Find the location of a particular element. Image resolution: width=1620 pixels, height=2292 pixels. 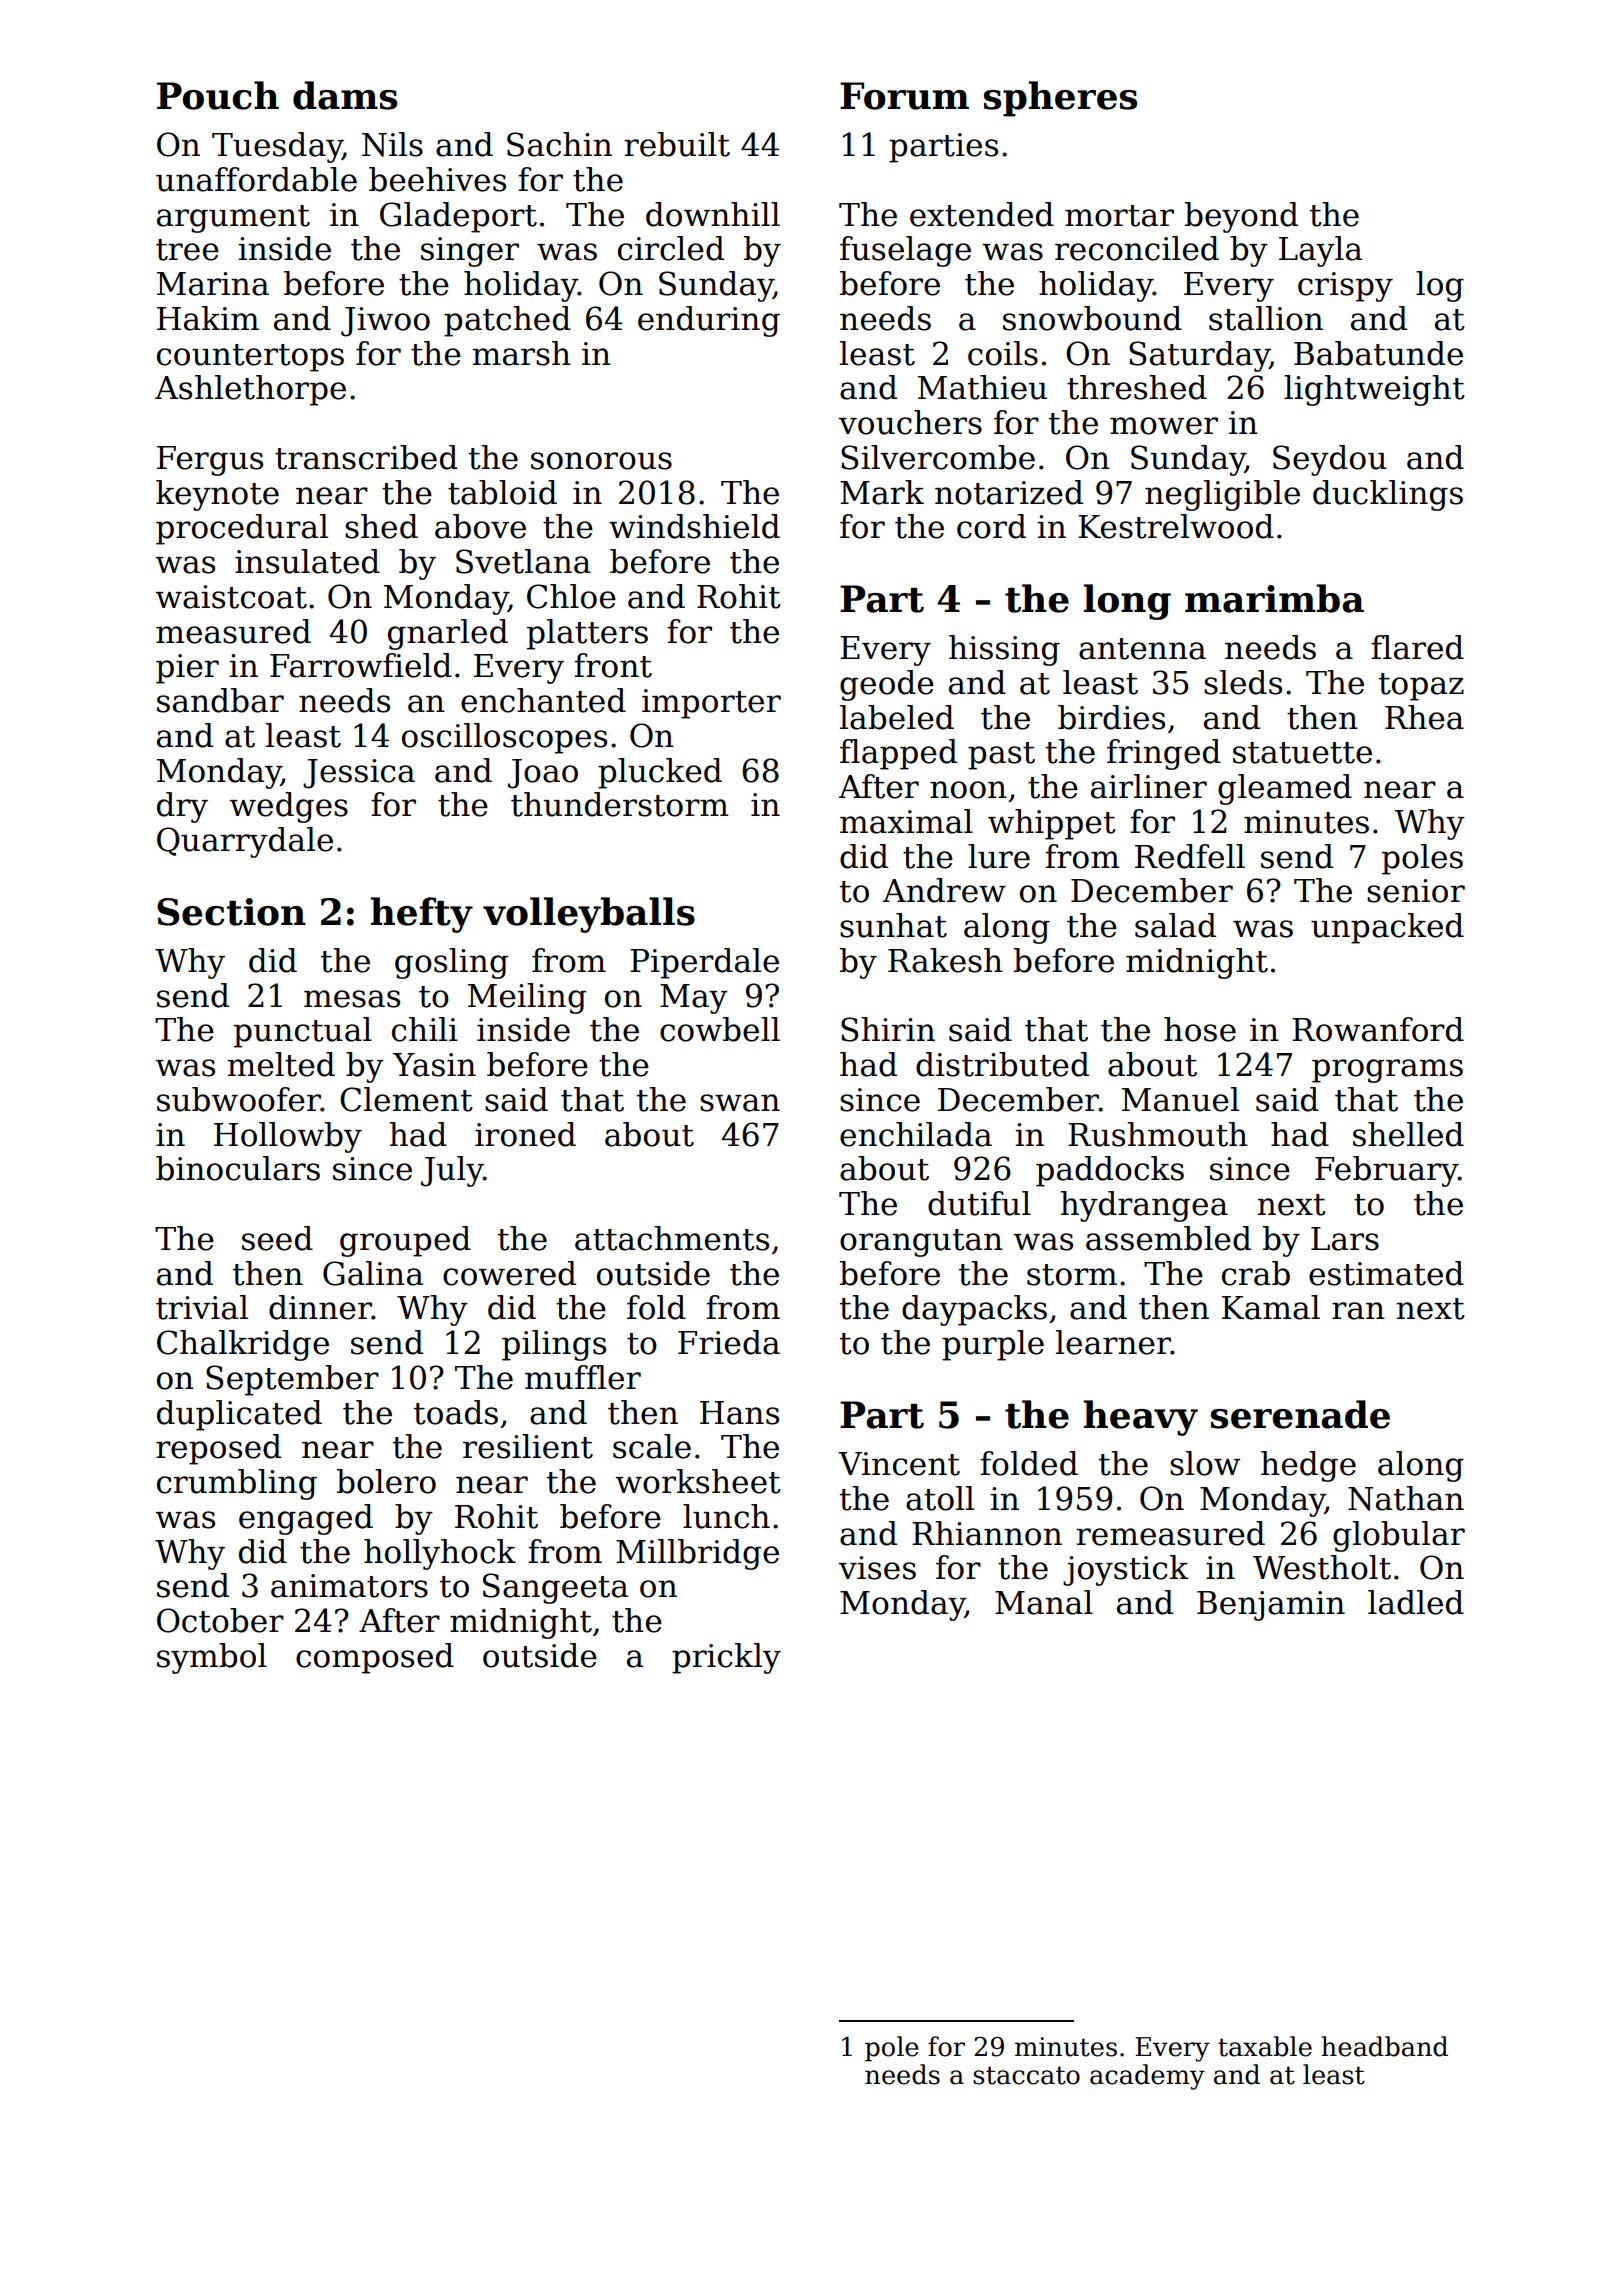

Nathan is located at coordinates (1406, 1498).
